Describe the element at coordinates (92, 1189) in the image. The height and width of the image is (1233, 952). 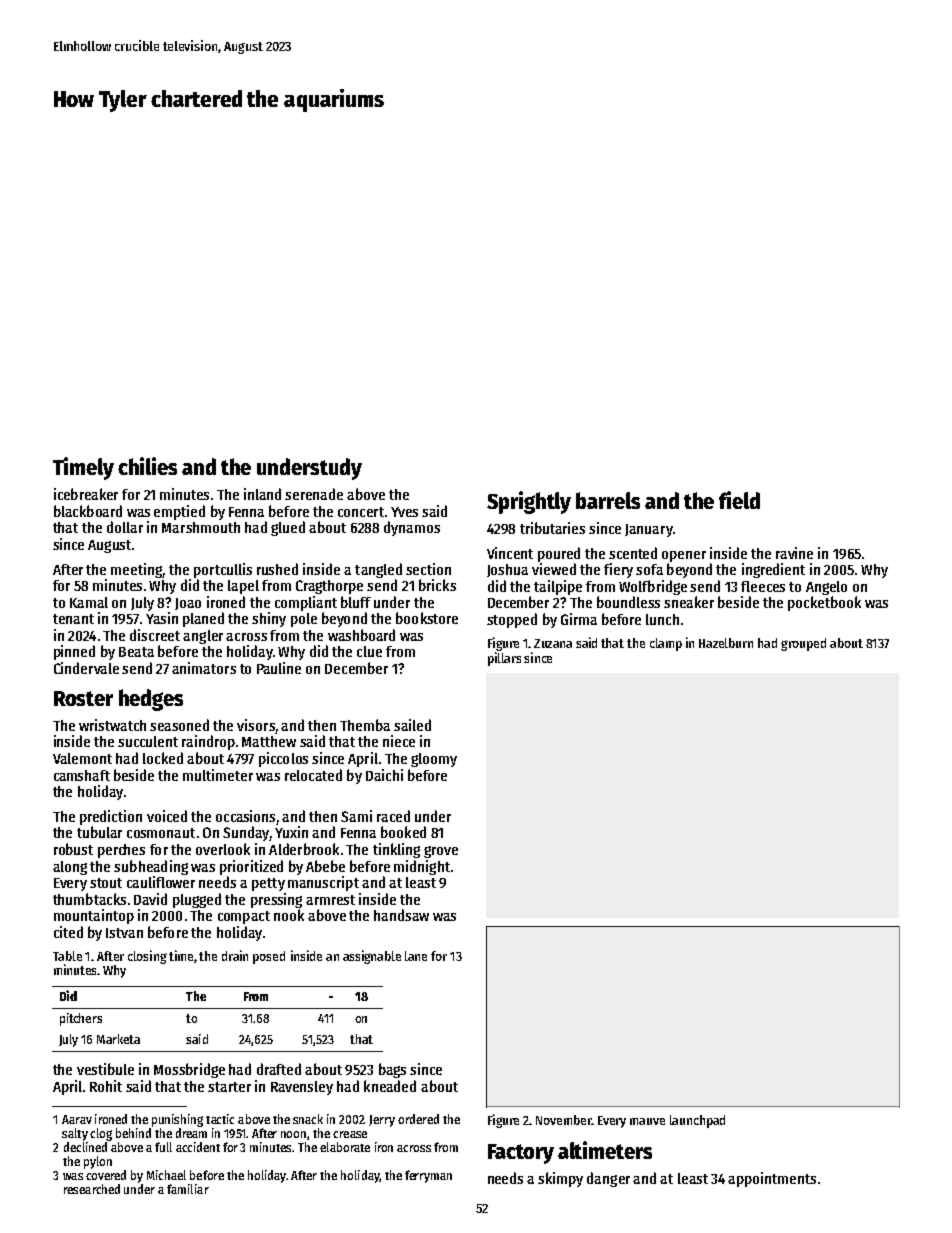
I see `researched` at that location.
